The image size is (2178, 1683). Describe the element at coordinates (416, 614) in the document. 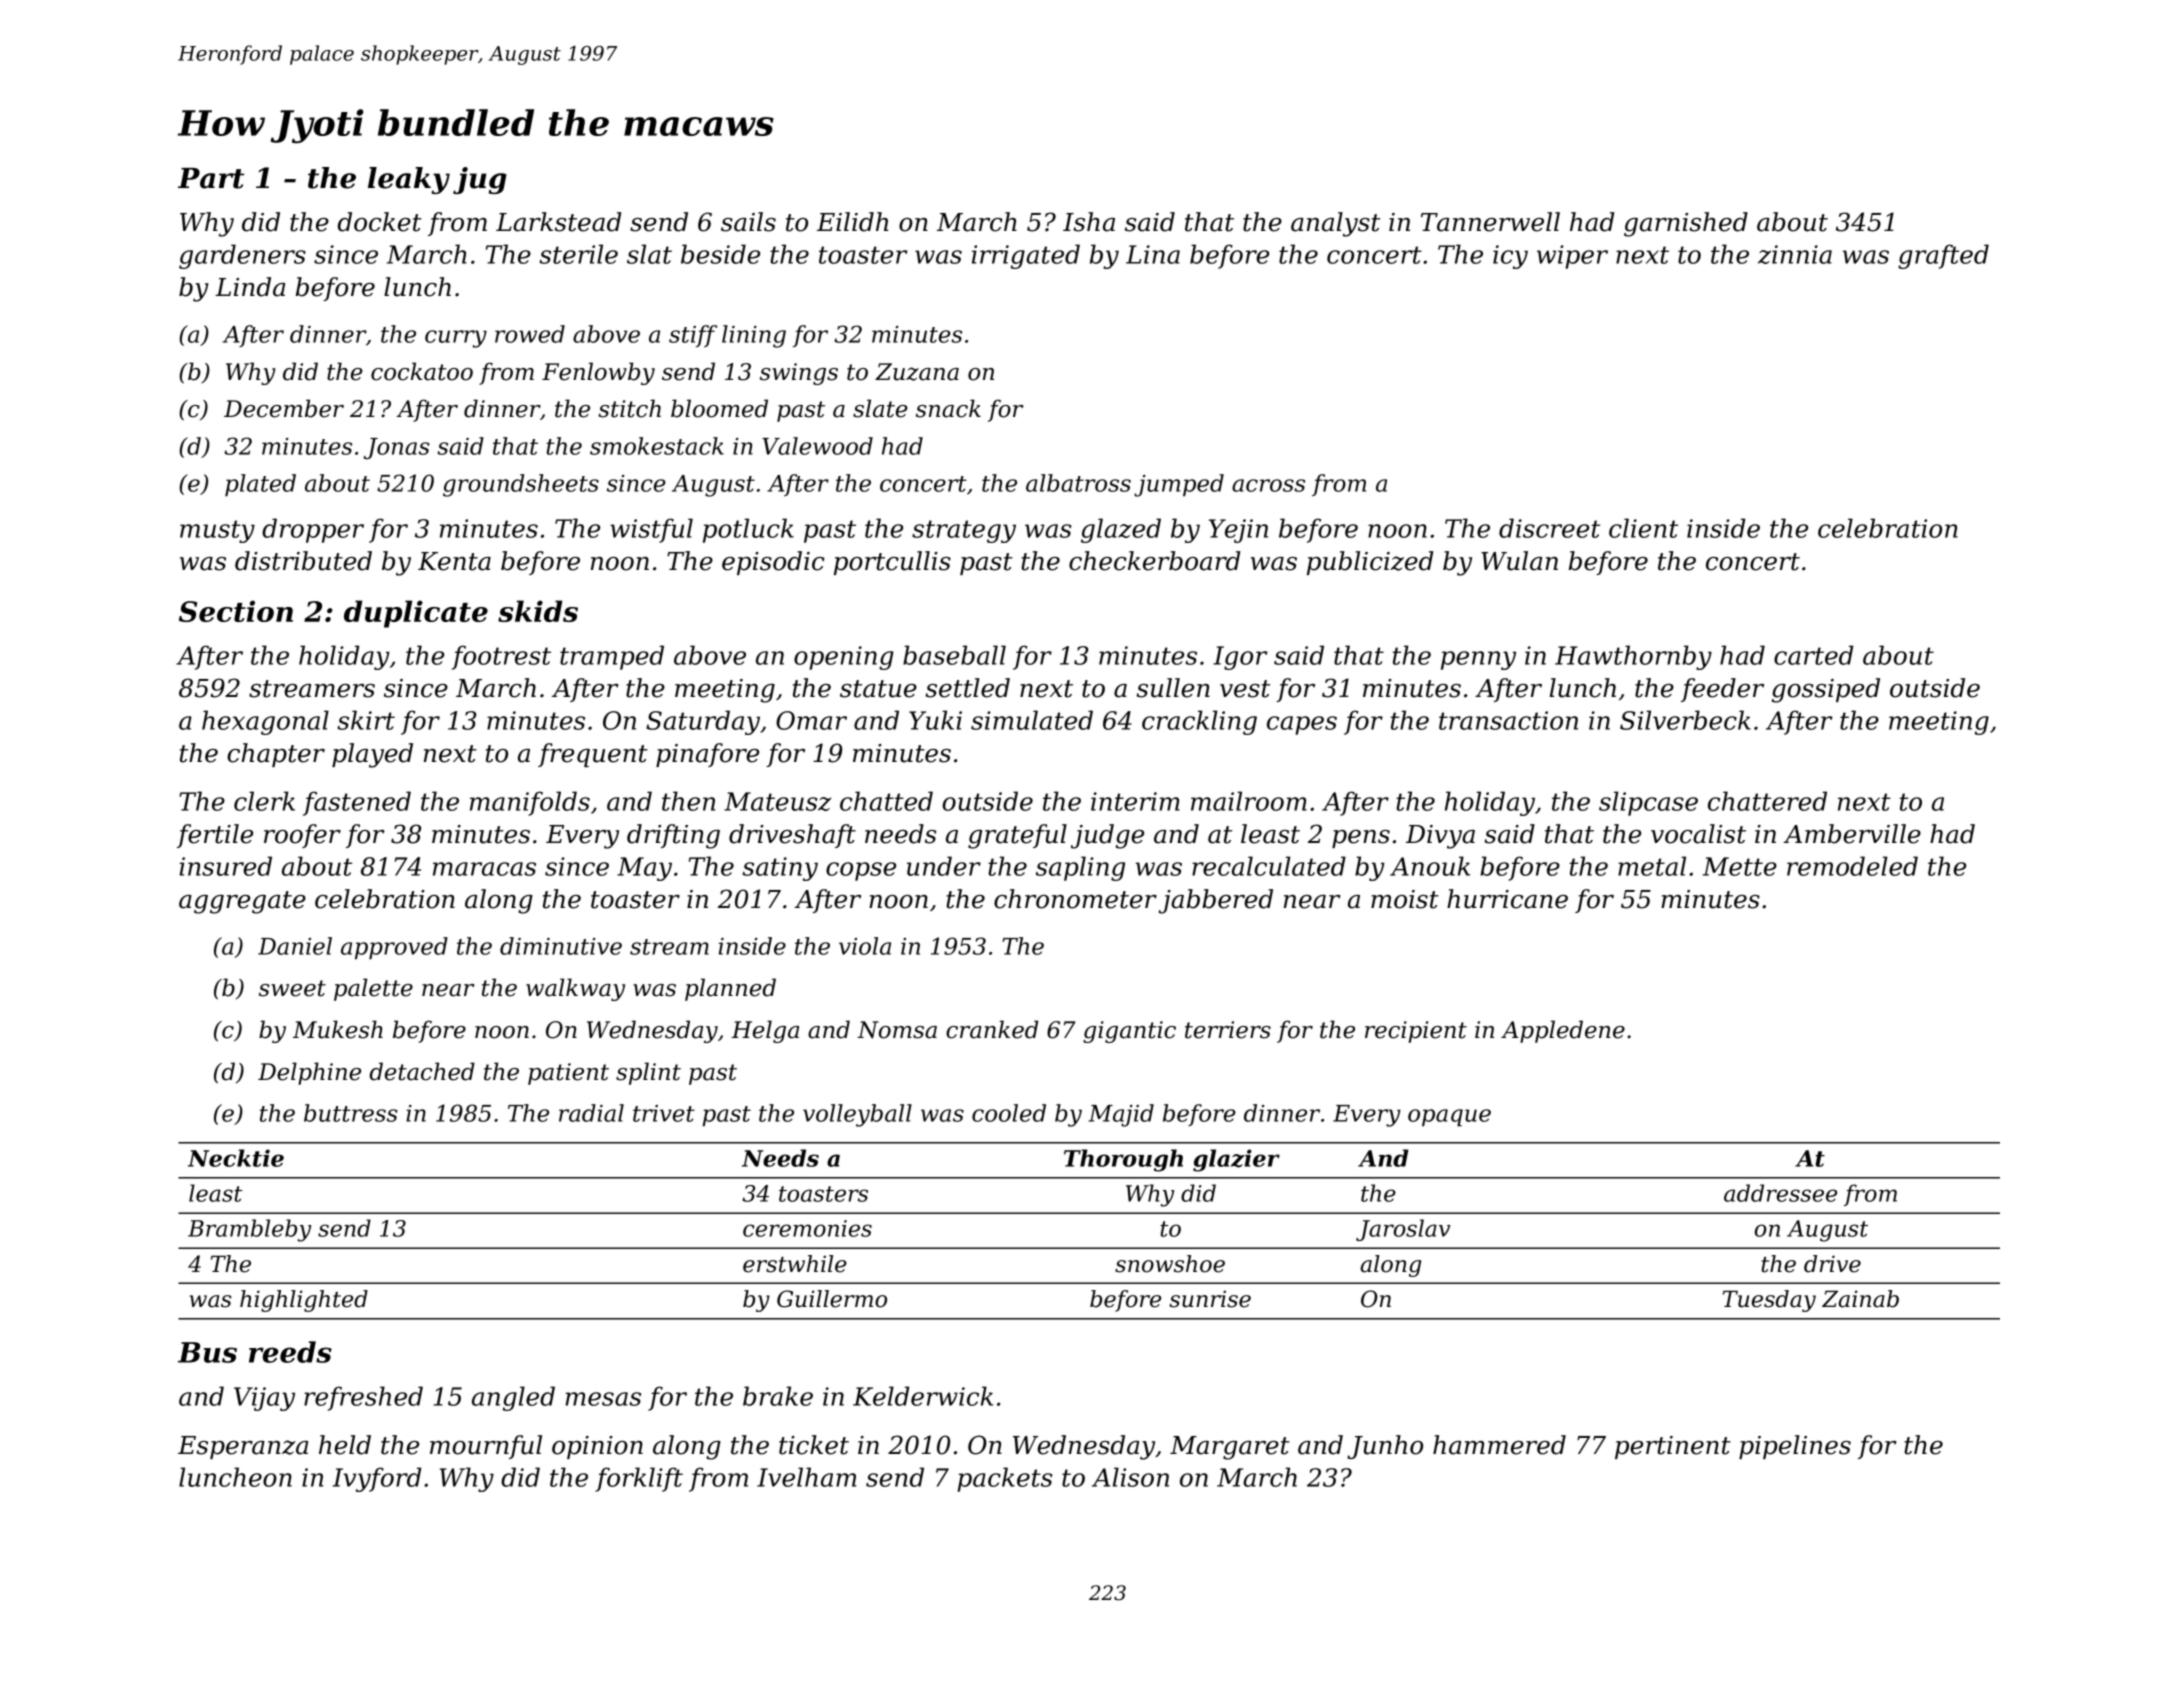

I see `duplicate` at that location.
